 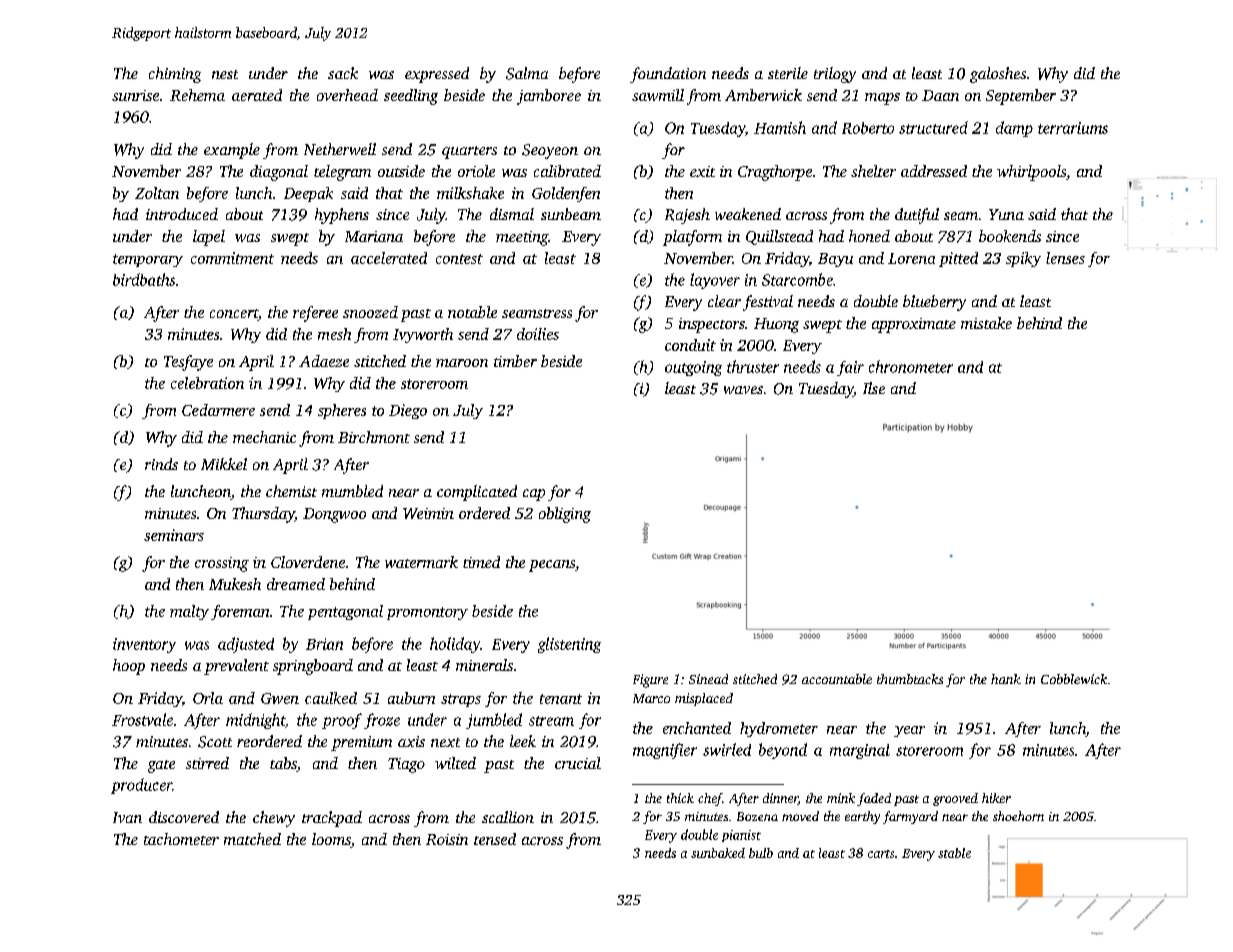 What do you see at coordinates (910, 679) in the page?
I see `thumbtacks` at bounding box center [910, 679].
